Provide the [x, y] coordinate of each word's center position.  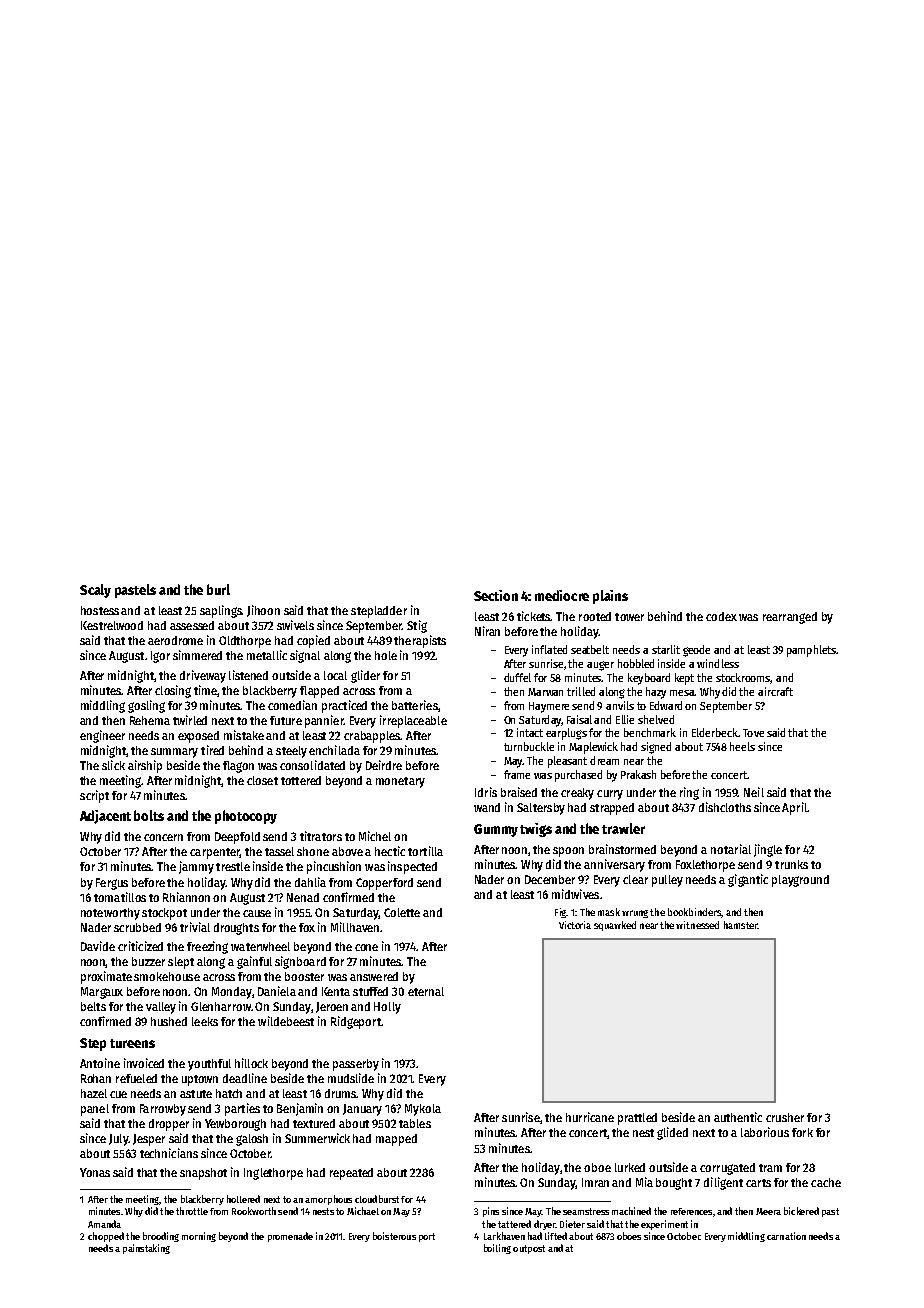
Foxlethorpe [705, 866]
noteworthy [110, 914]
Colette [402, 912]
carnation [786, 1236]
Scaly [95, 591]
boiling [497, 1249]
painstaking [146, 1249]
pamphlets [811, 651]
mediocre [562, 595]
